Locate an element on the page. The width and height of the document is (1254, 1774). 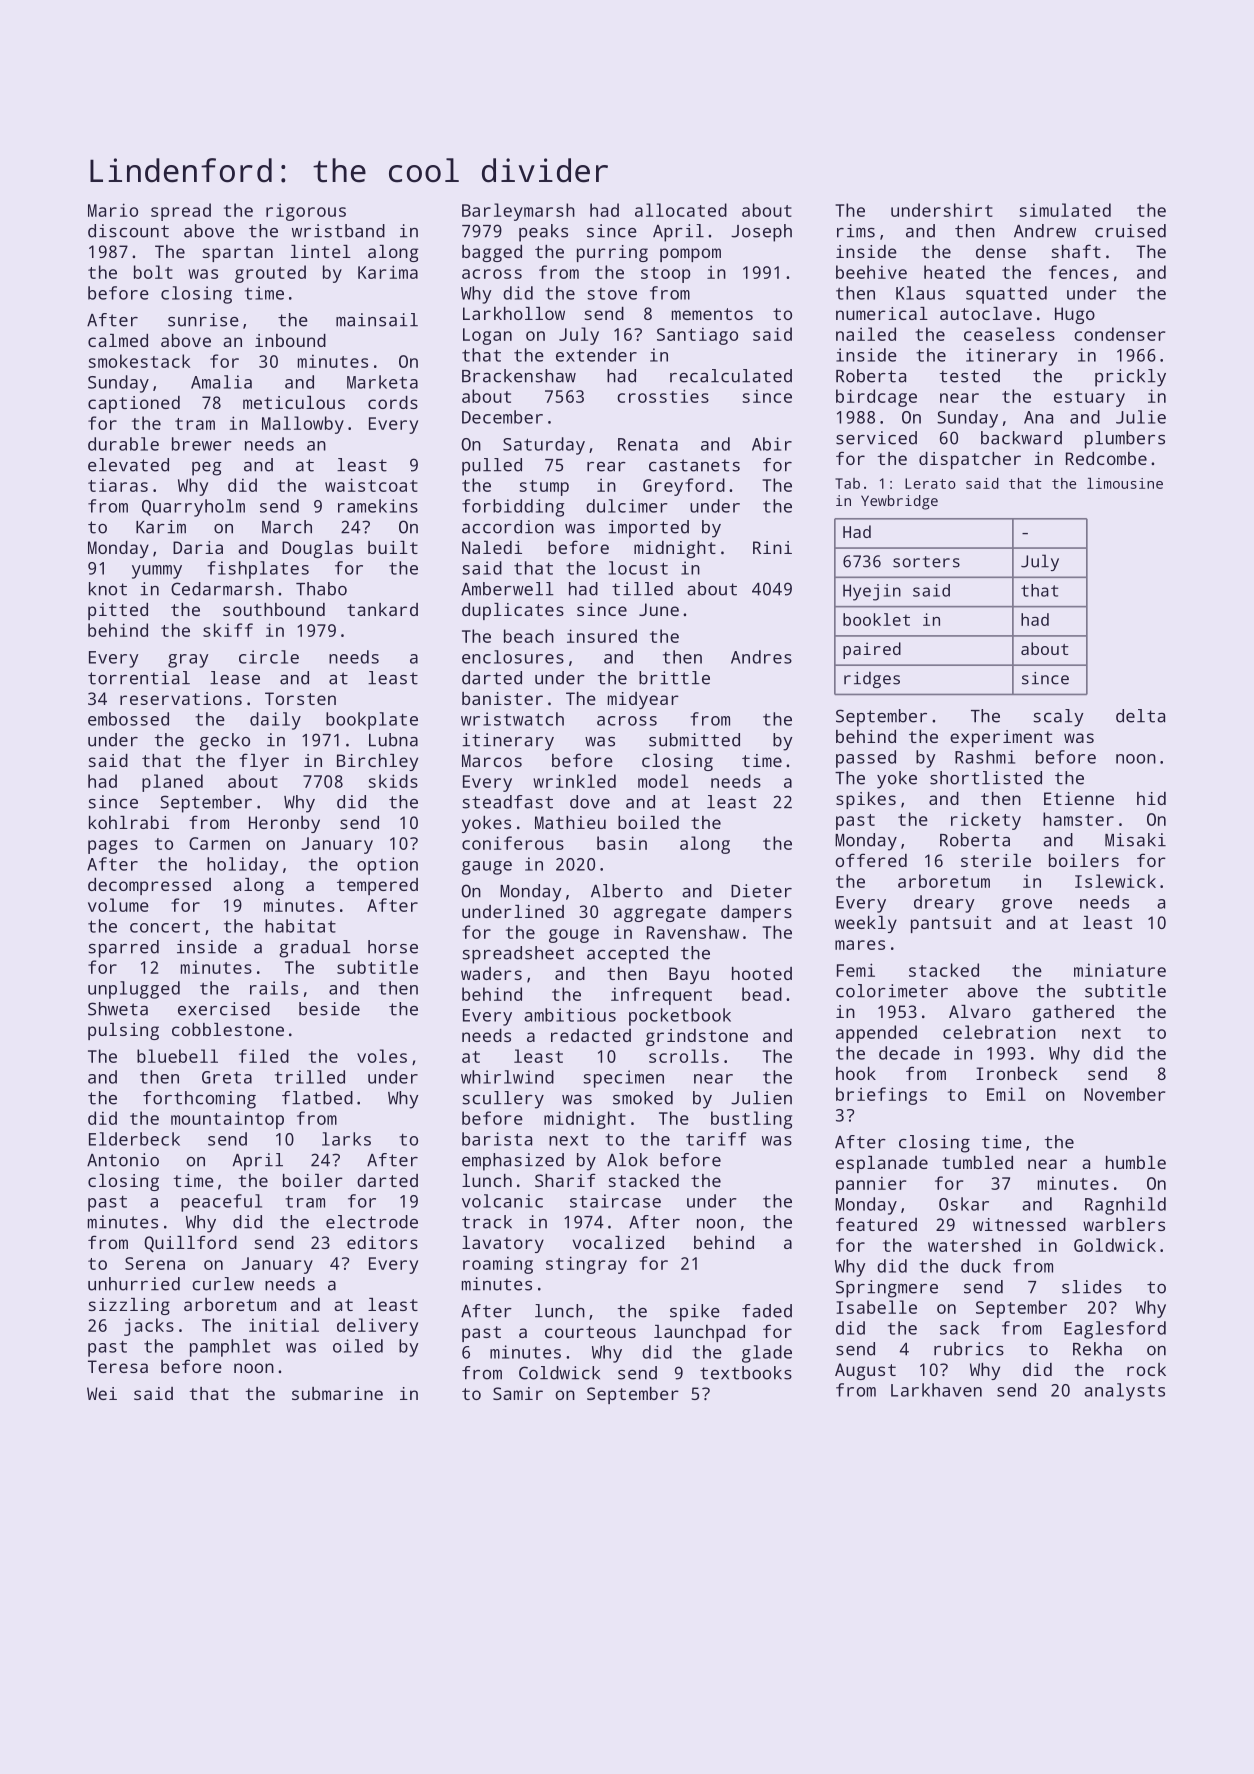
allocated is located at coordinates (681, 210).
